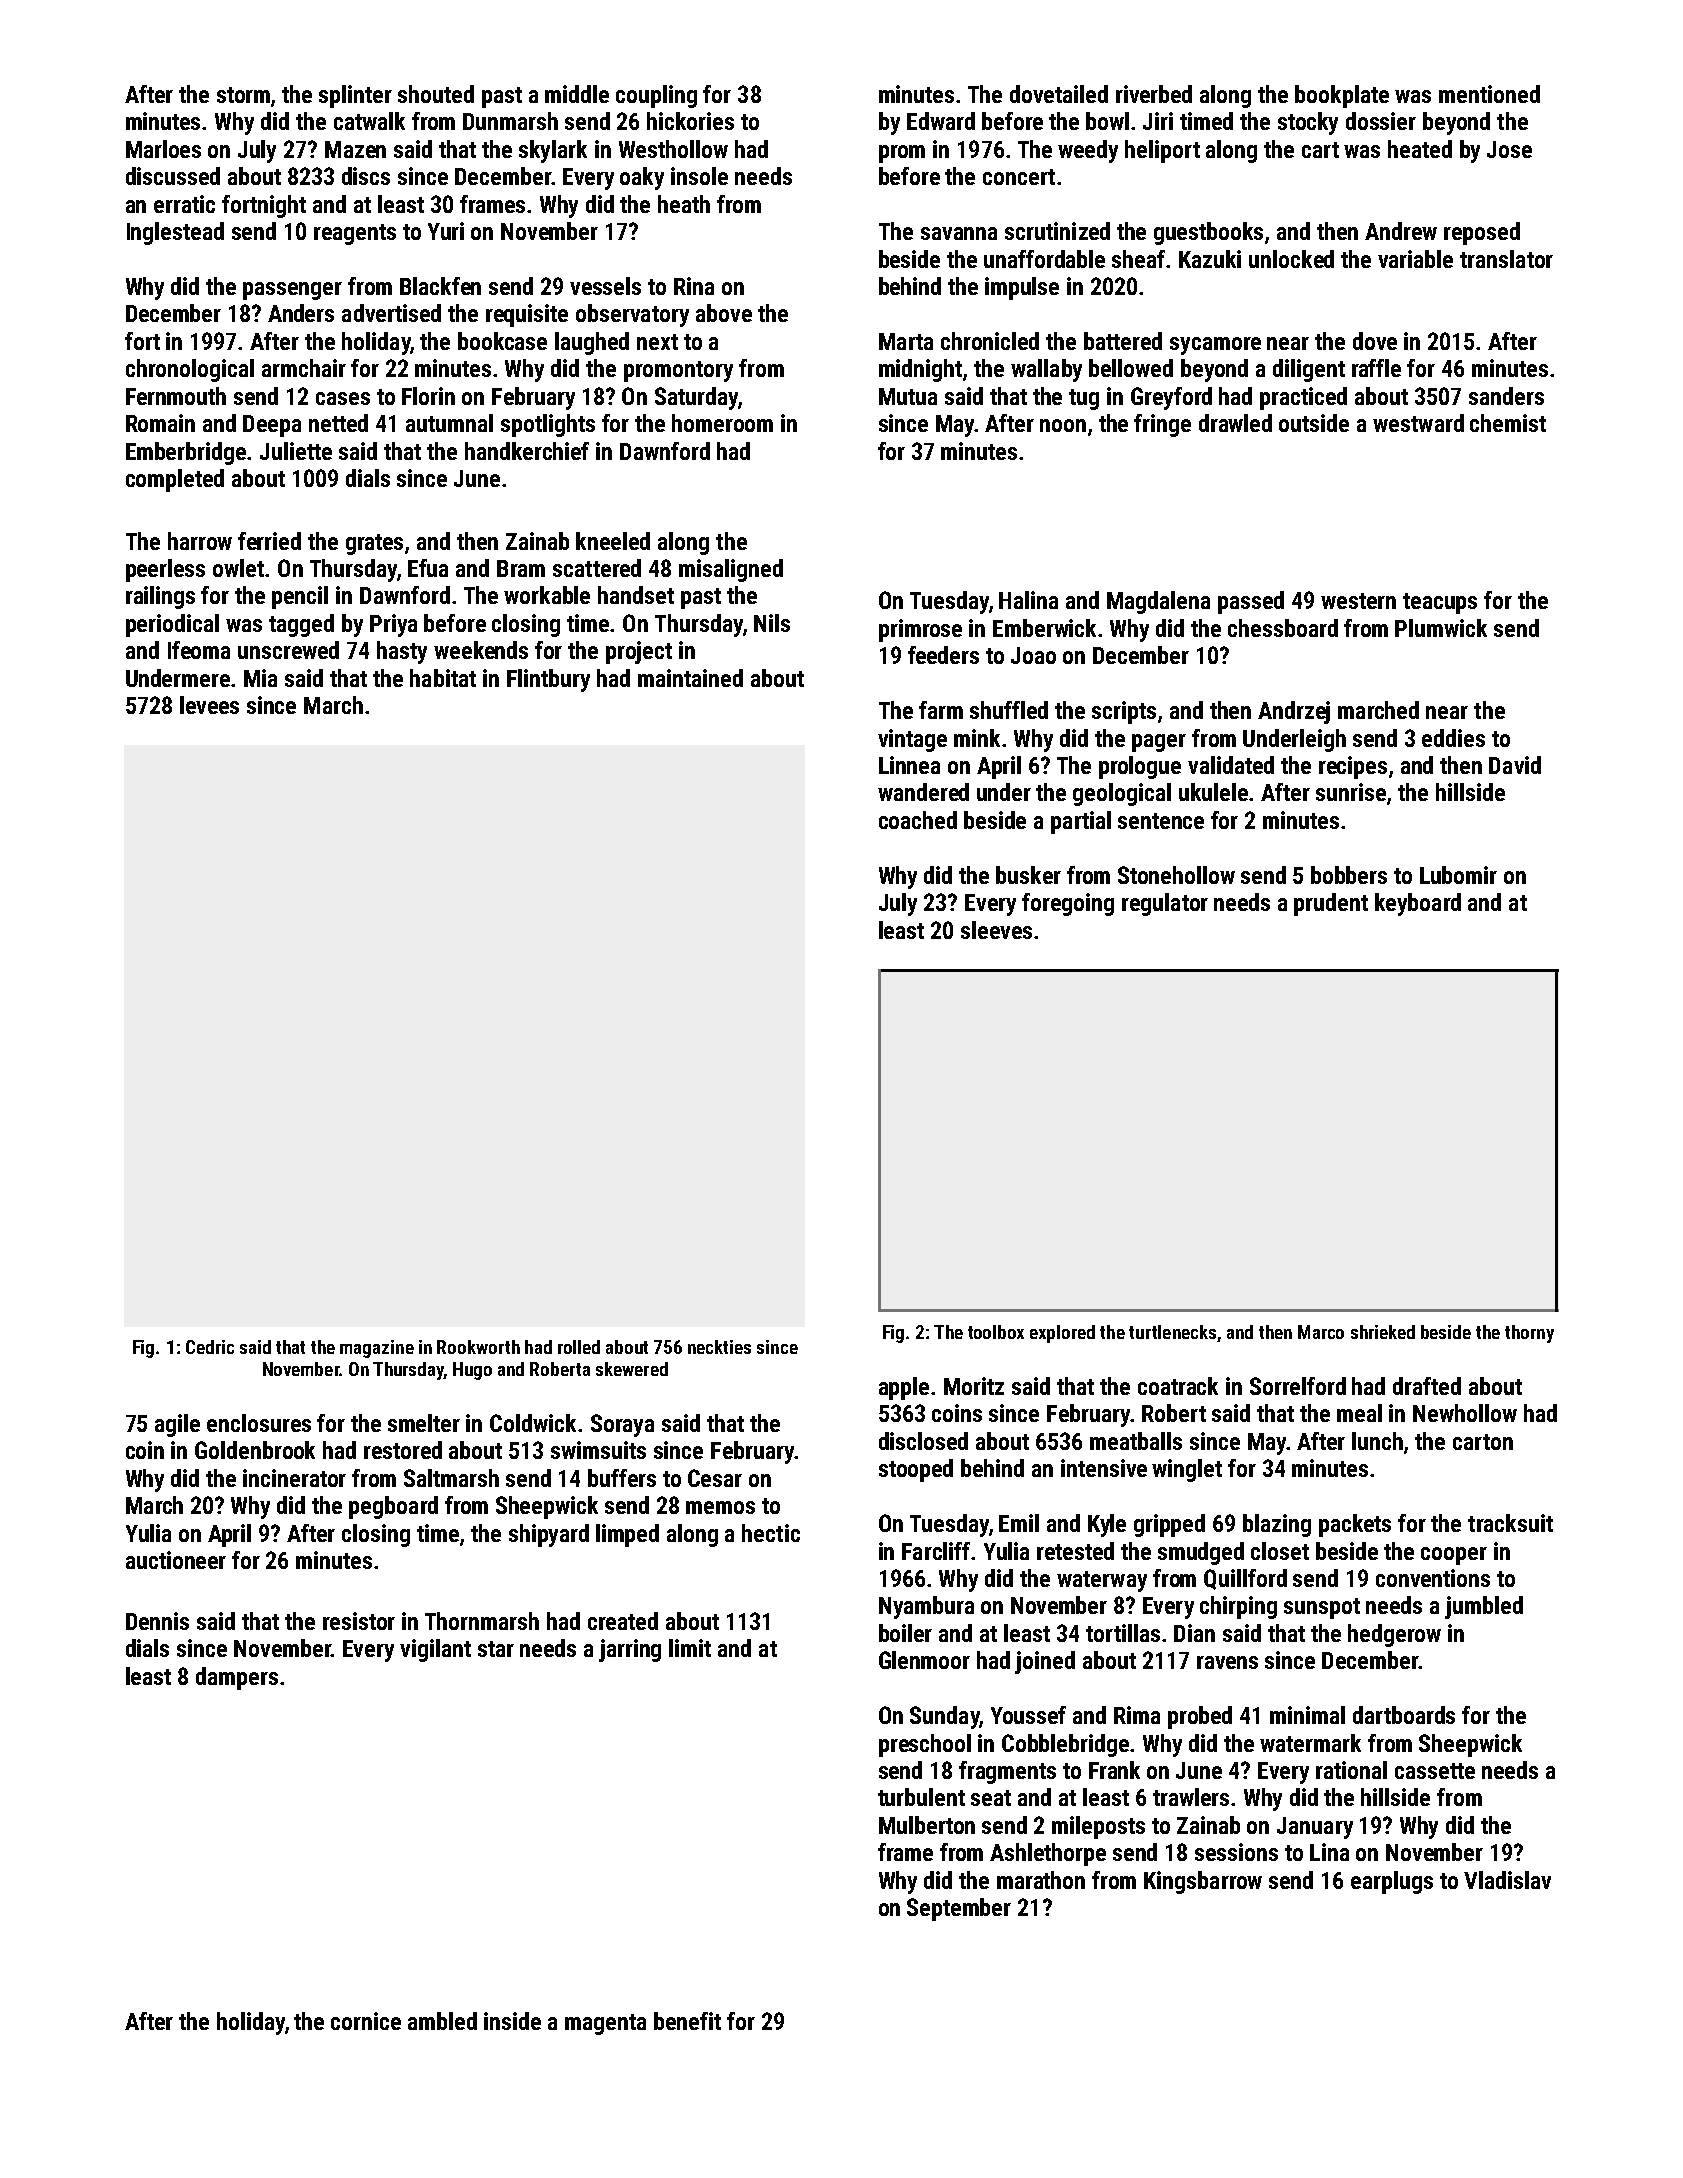 The width and height of the screenshot is (1683, 2178). What do you see at coordinates (1331, 904) in the screenshot?
I see `prudent` at bounding box center [1331, 904].
